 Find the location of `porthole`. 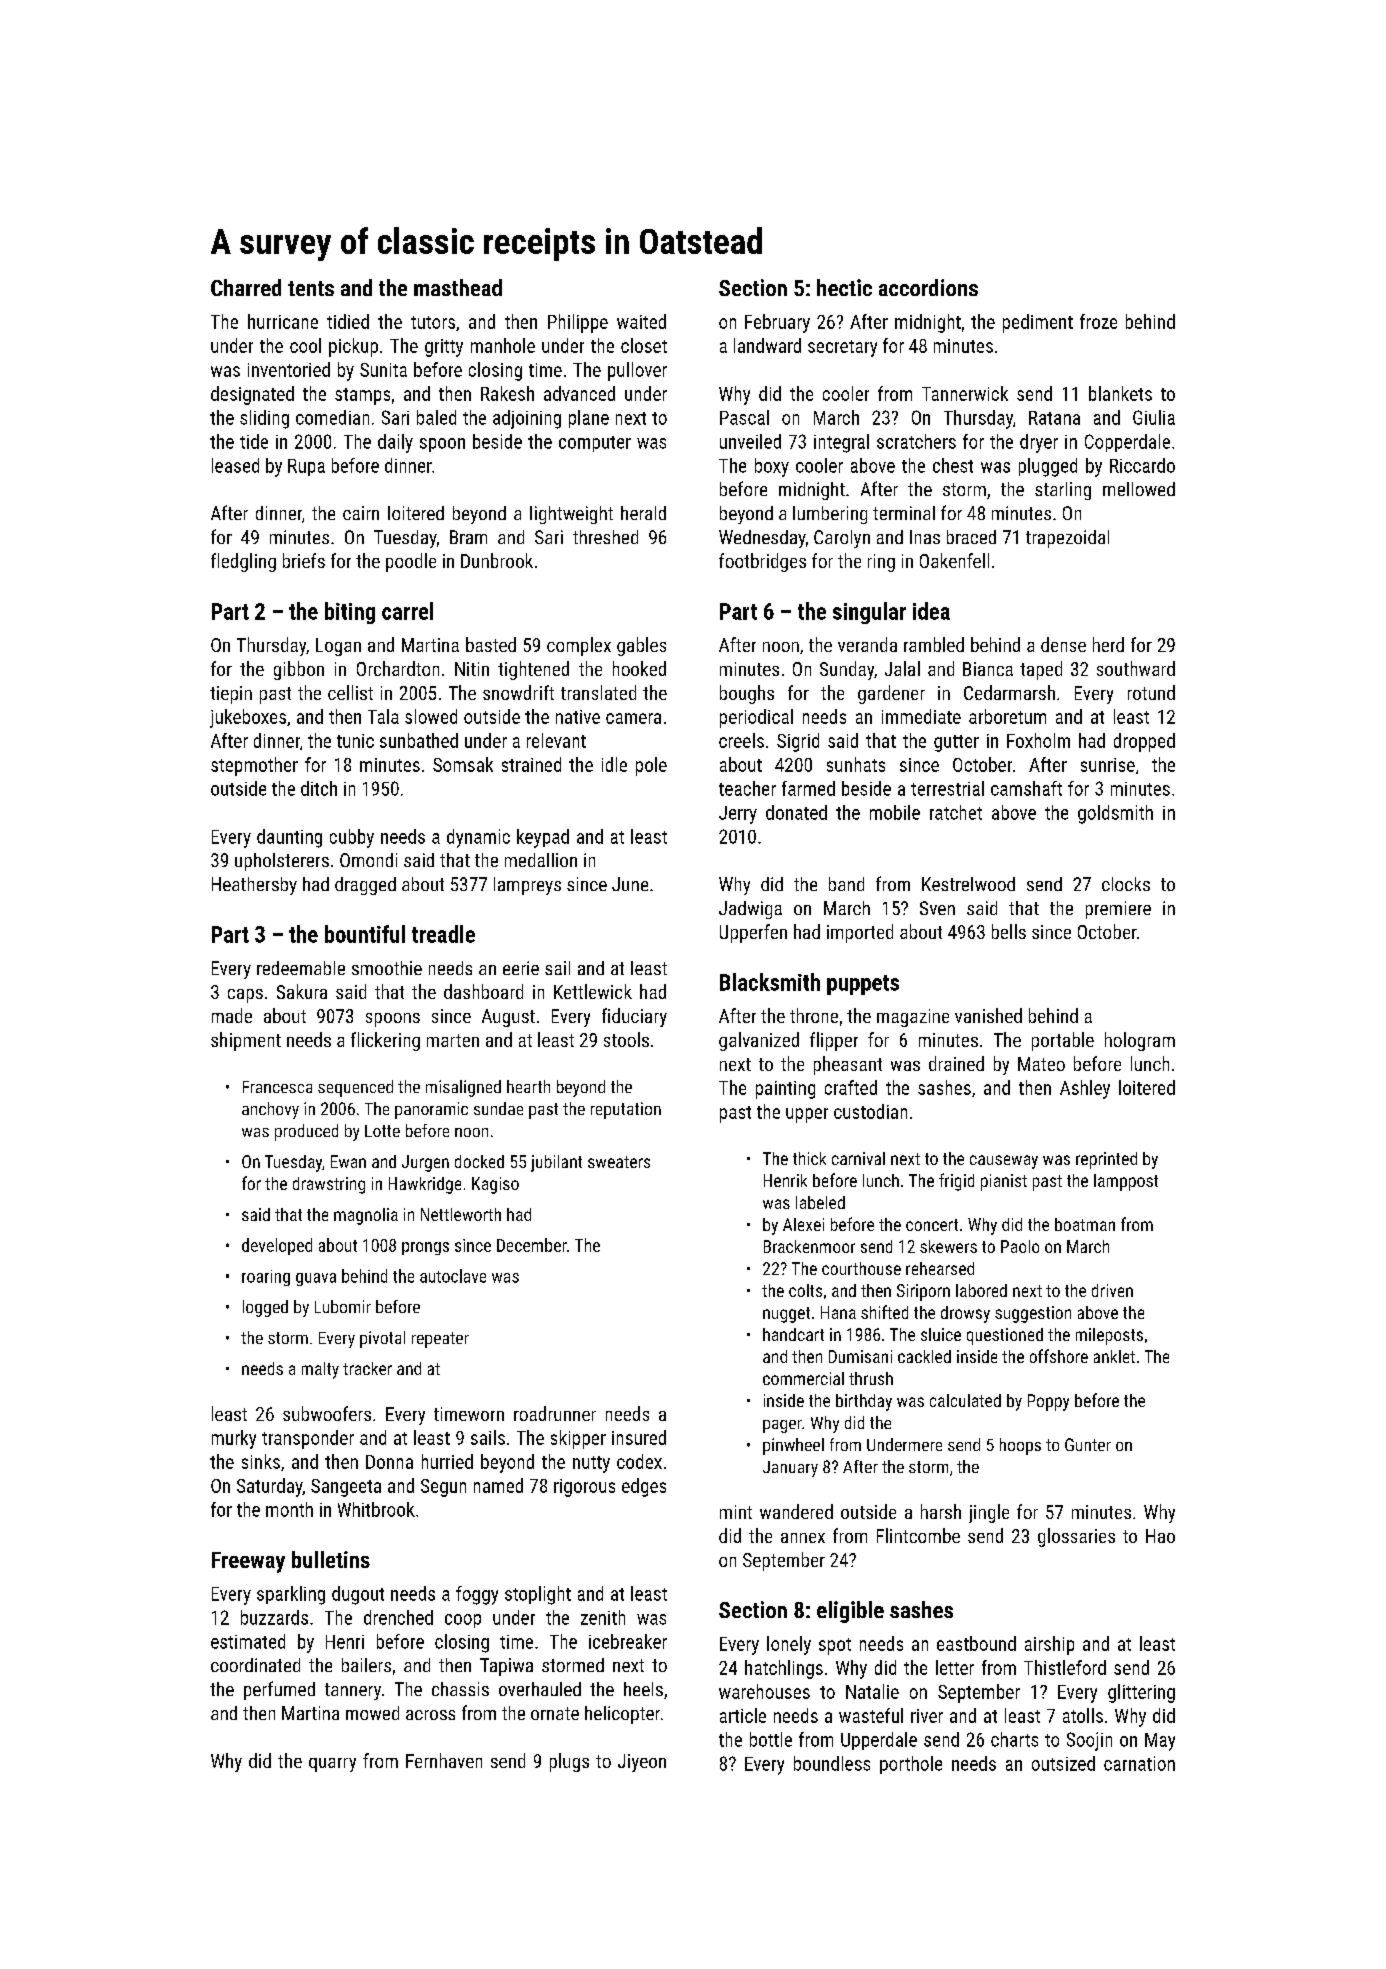

porthole is located at coordinates (911, 1765).
